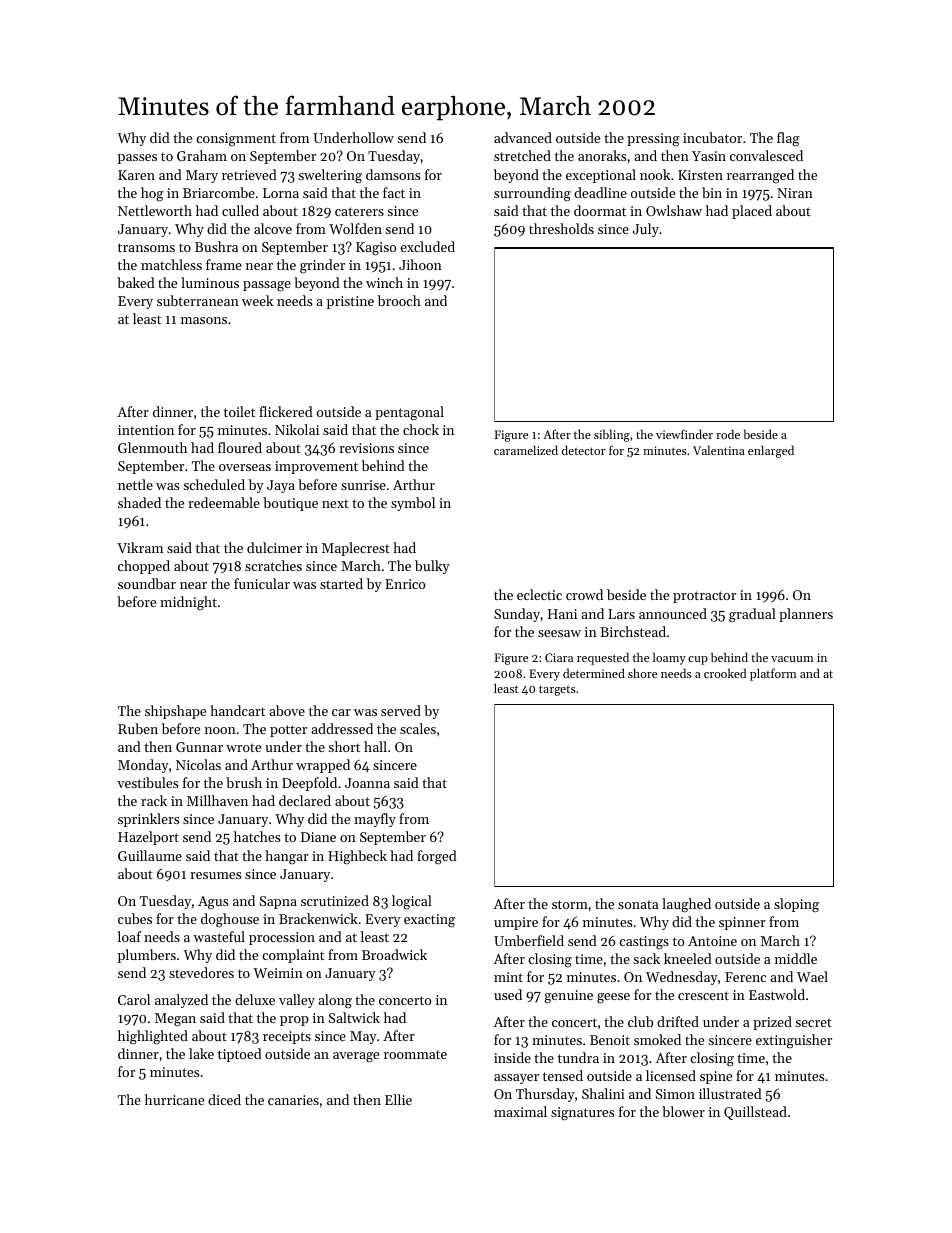  What do you see at coordinates (257, 836) in the screenshot?
I see `hatches` at bounding box center [257, 836].
